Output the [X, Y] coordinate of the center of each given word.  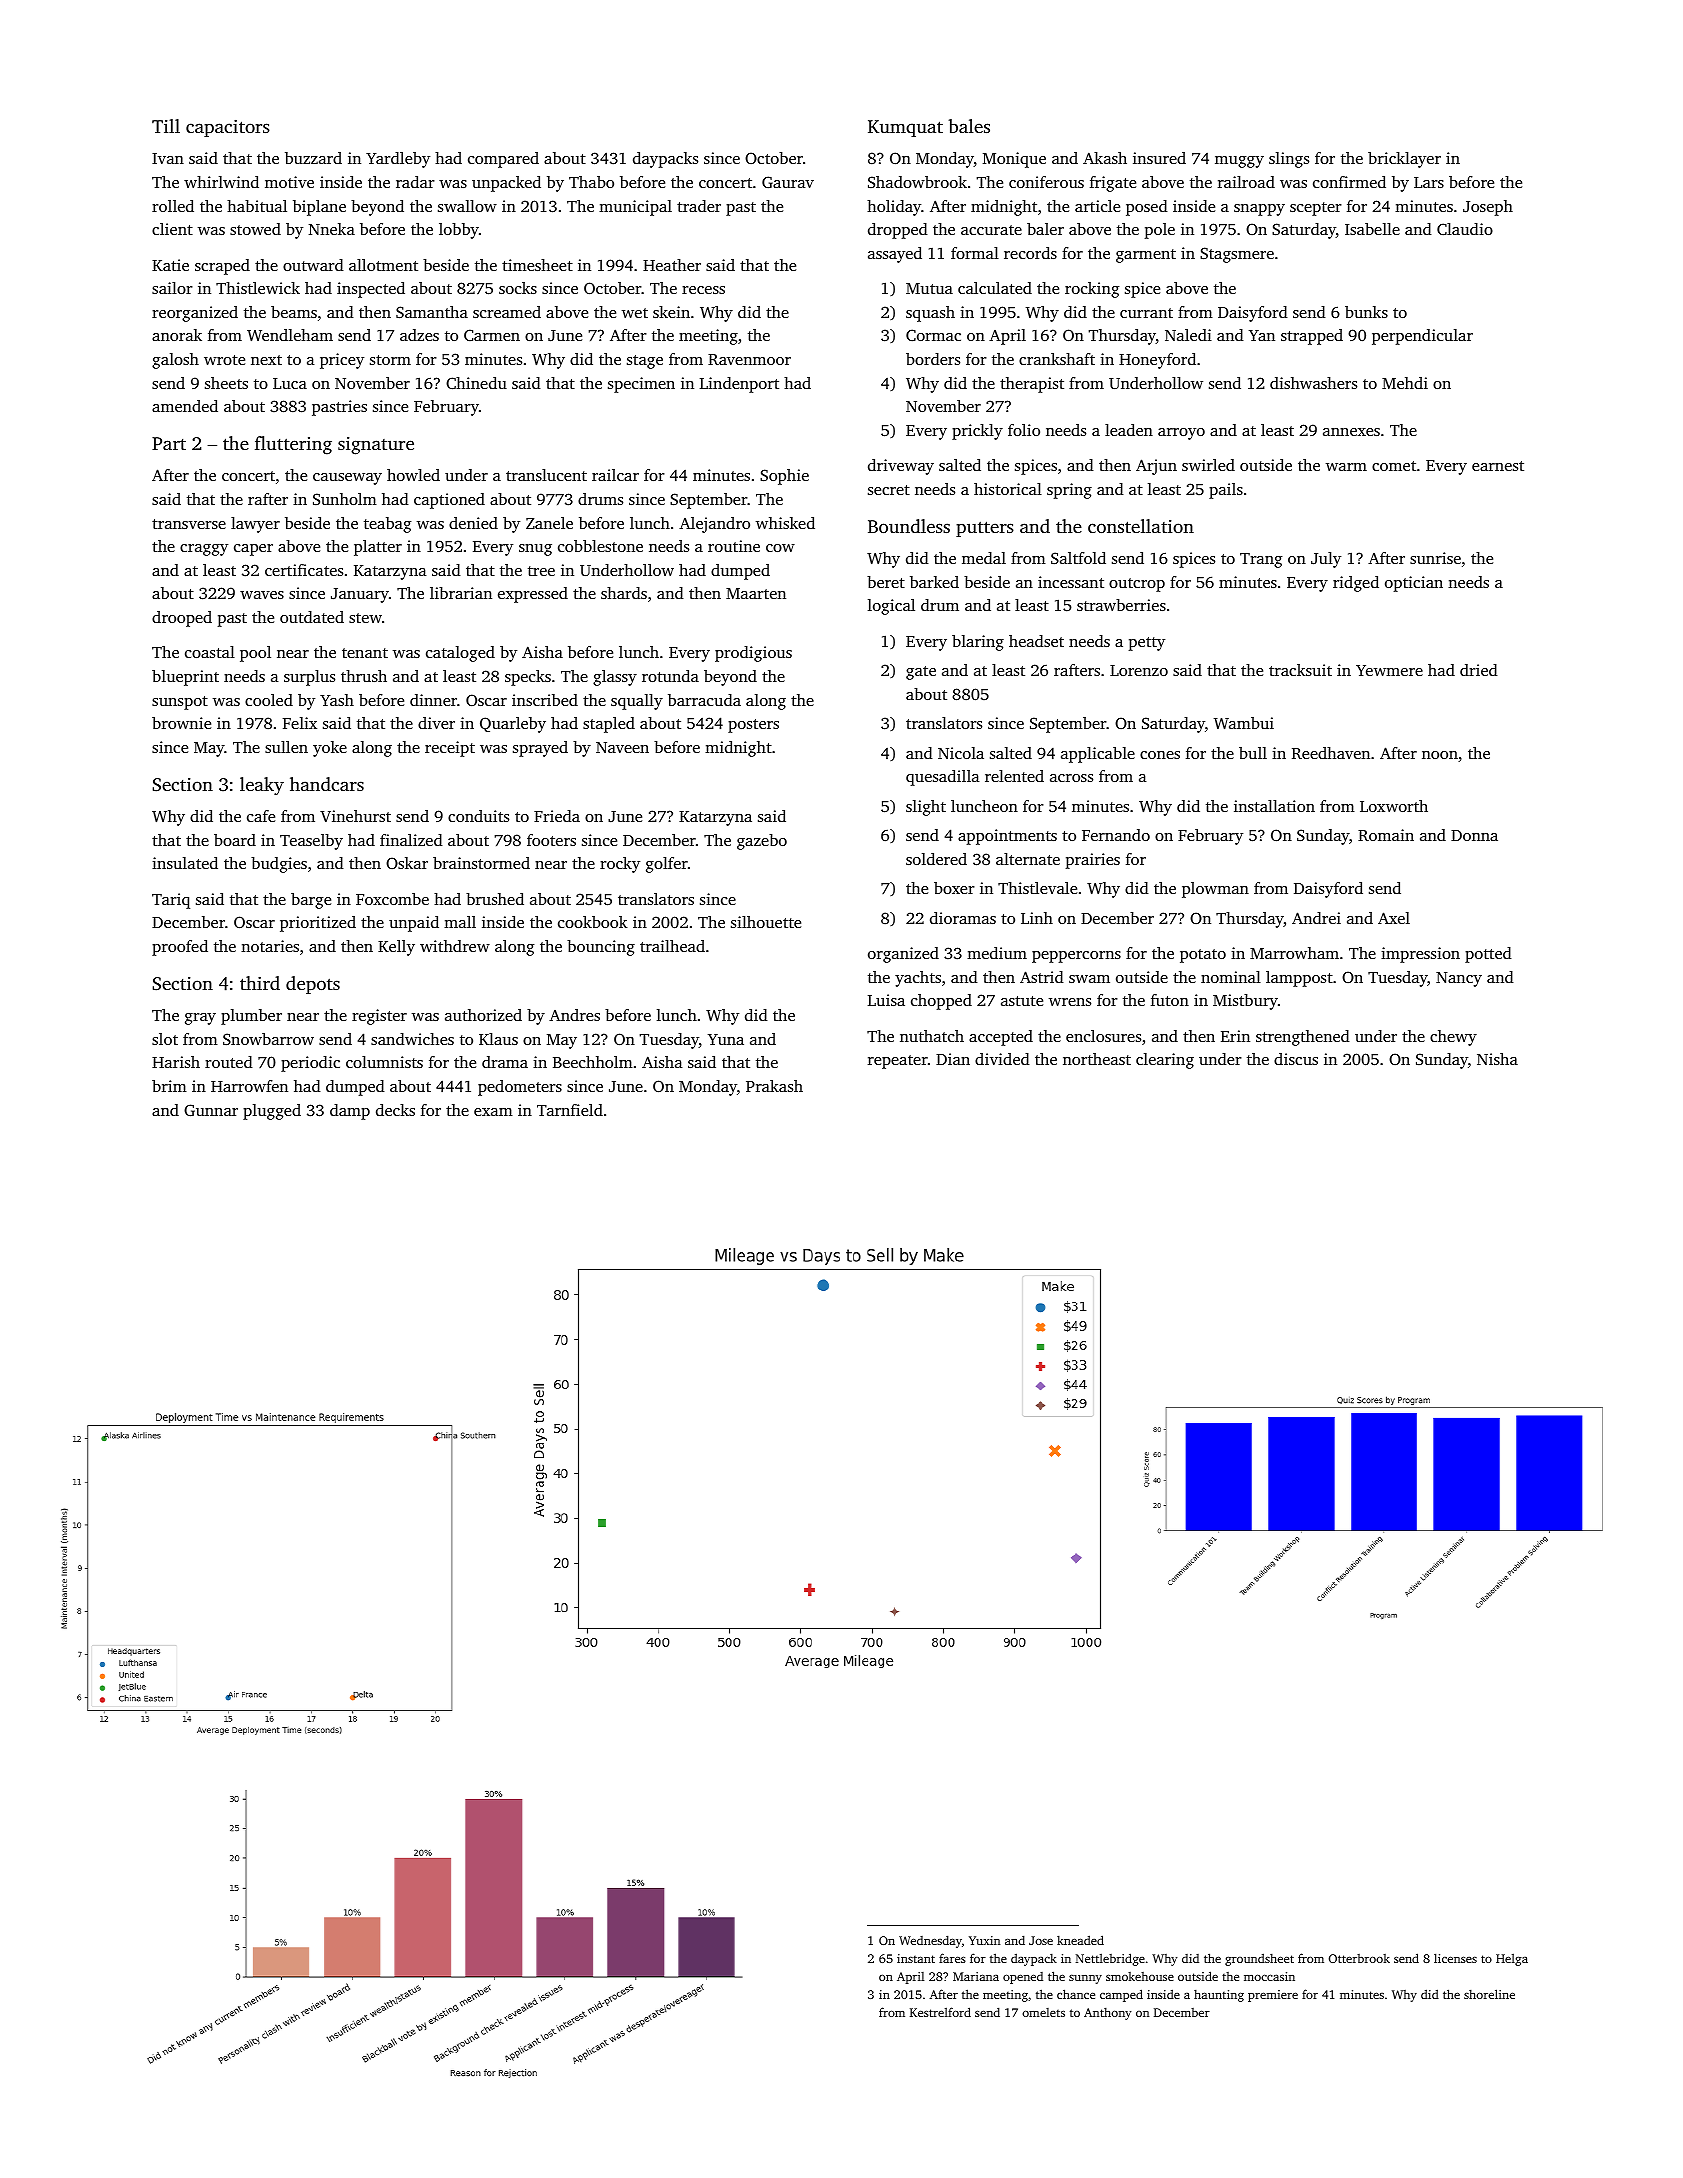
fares [952, 1958]
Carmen [492, 335]
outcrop [1137, 585]
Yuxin [984, 1940]
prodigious [753, 654]
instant [916, 1958]
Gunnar [211, 1110]
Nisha [1497, 1059]
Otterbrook [1359, 1958]
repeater [898, 1062]
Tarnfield [570, 1110]
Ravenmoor [749, 359]
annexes [1351, 432]
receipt [450, 749]
